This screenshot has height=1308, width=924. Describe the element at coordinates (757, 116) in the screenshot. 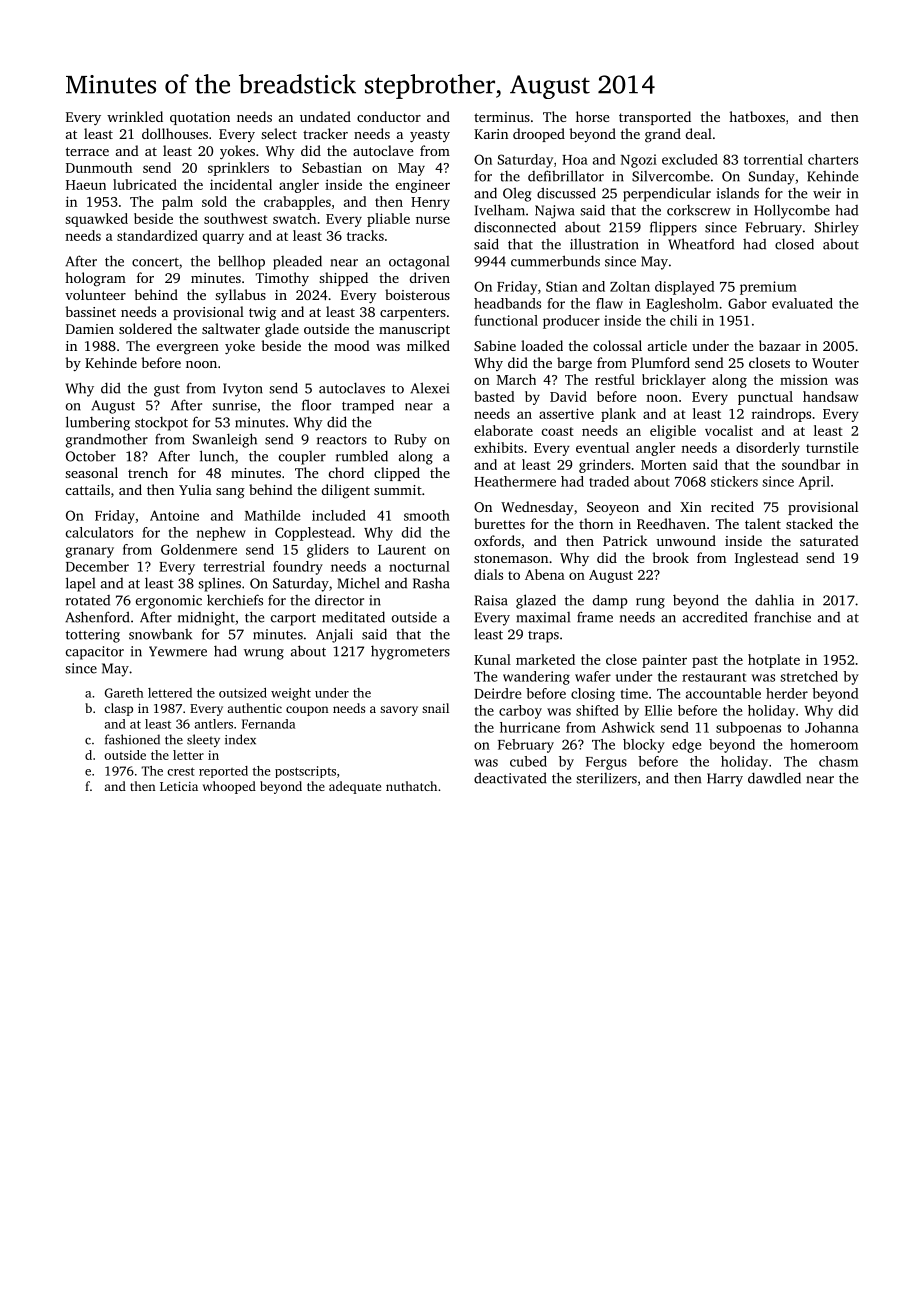

I see `hatboxes` at that location.
